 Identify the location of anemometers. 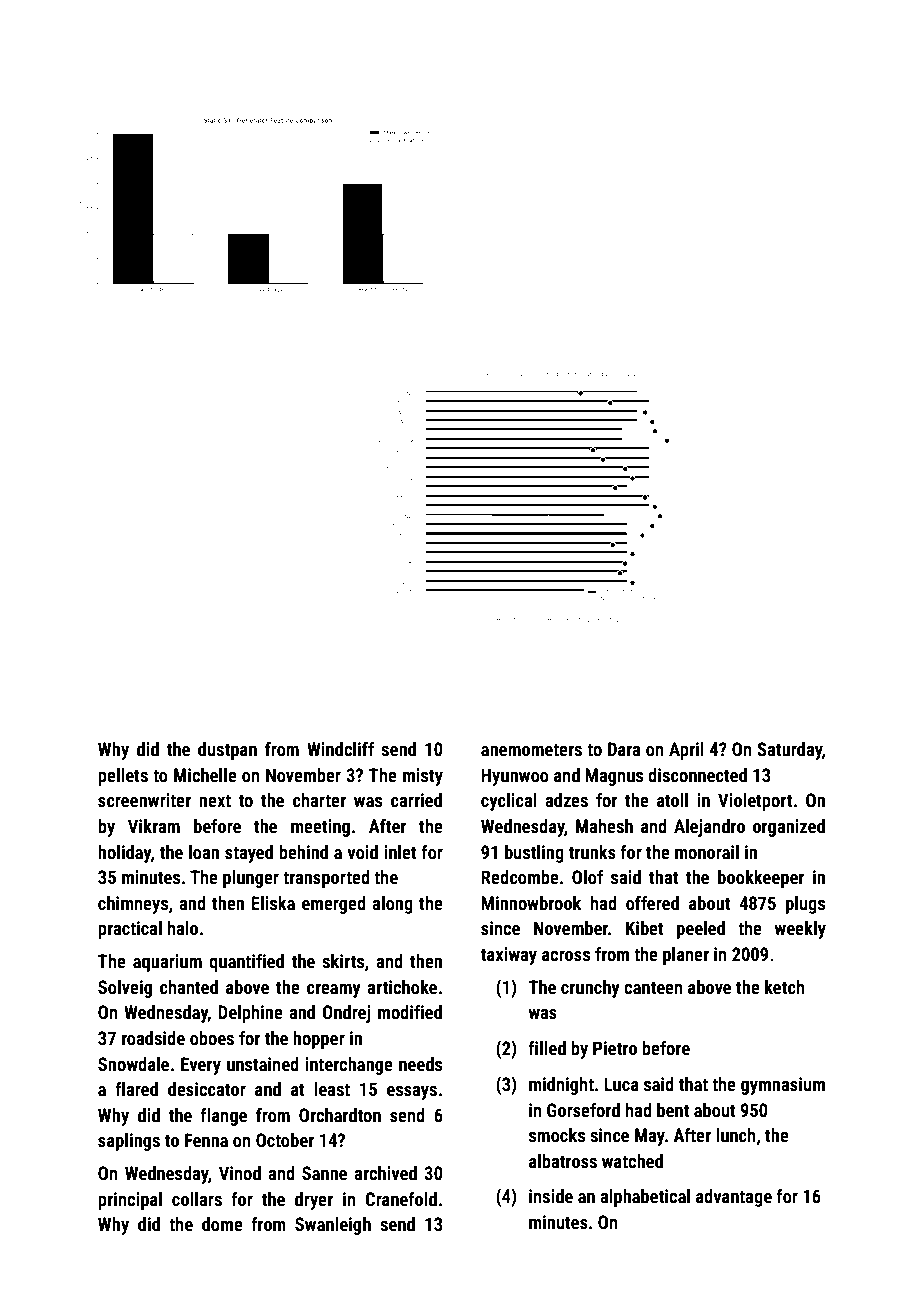
(531, 749).
